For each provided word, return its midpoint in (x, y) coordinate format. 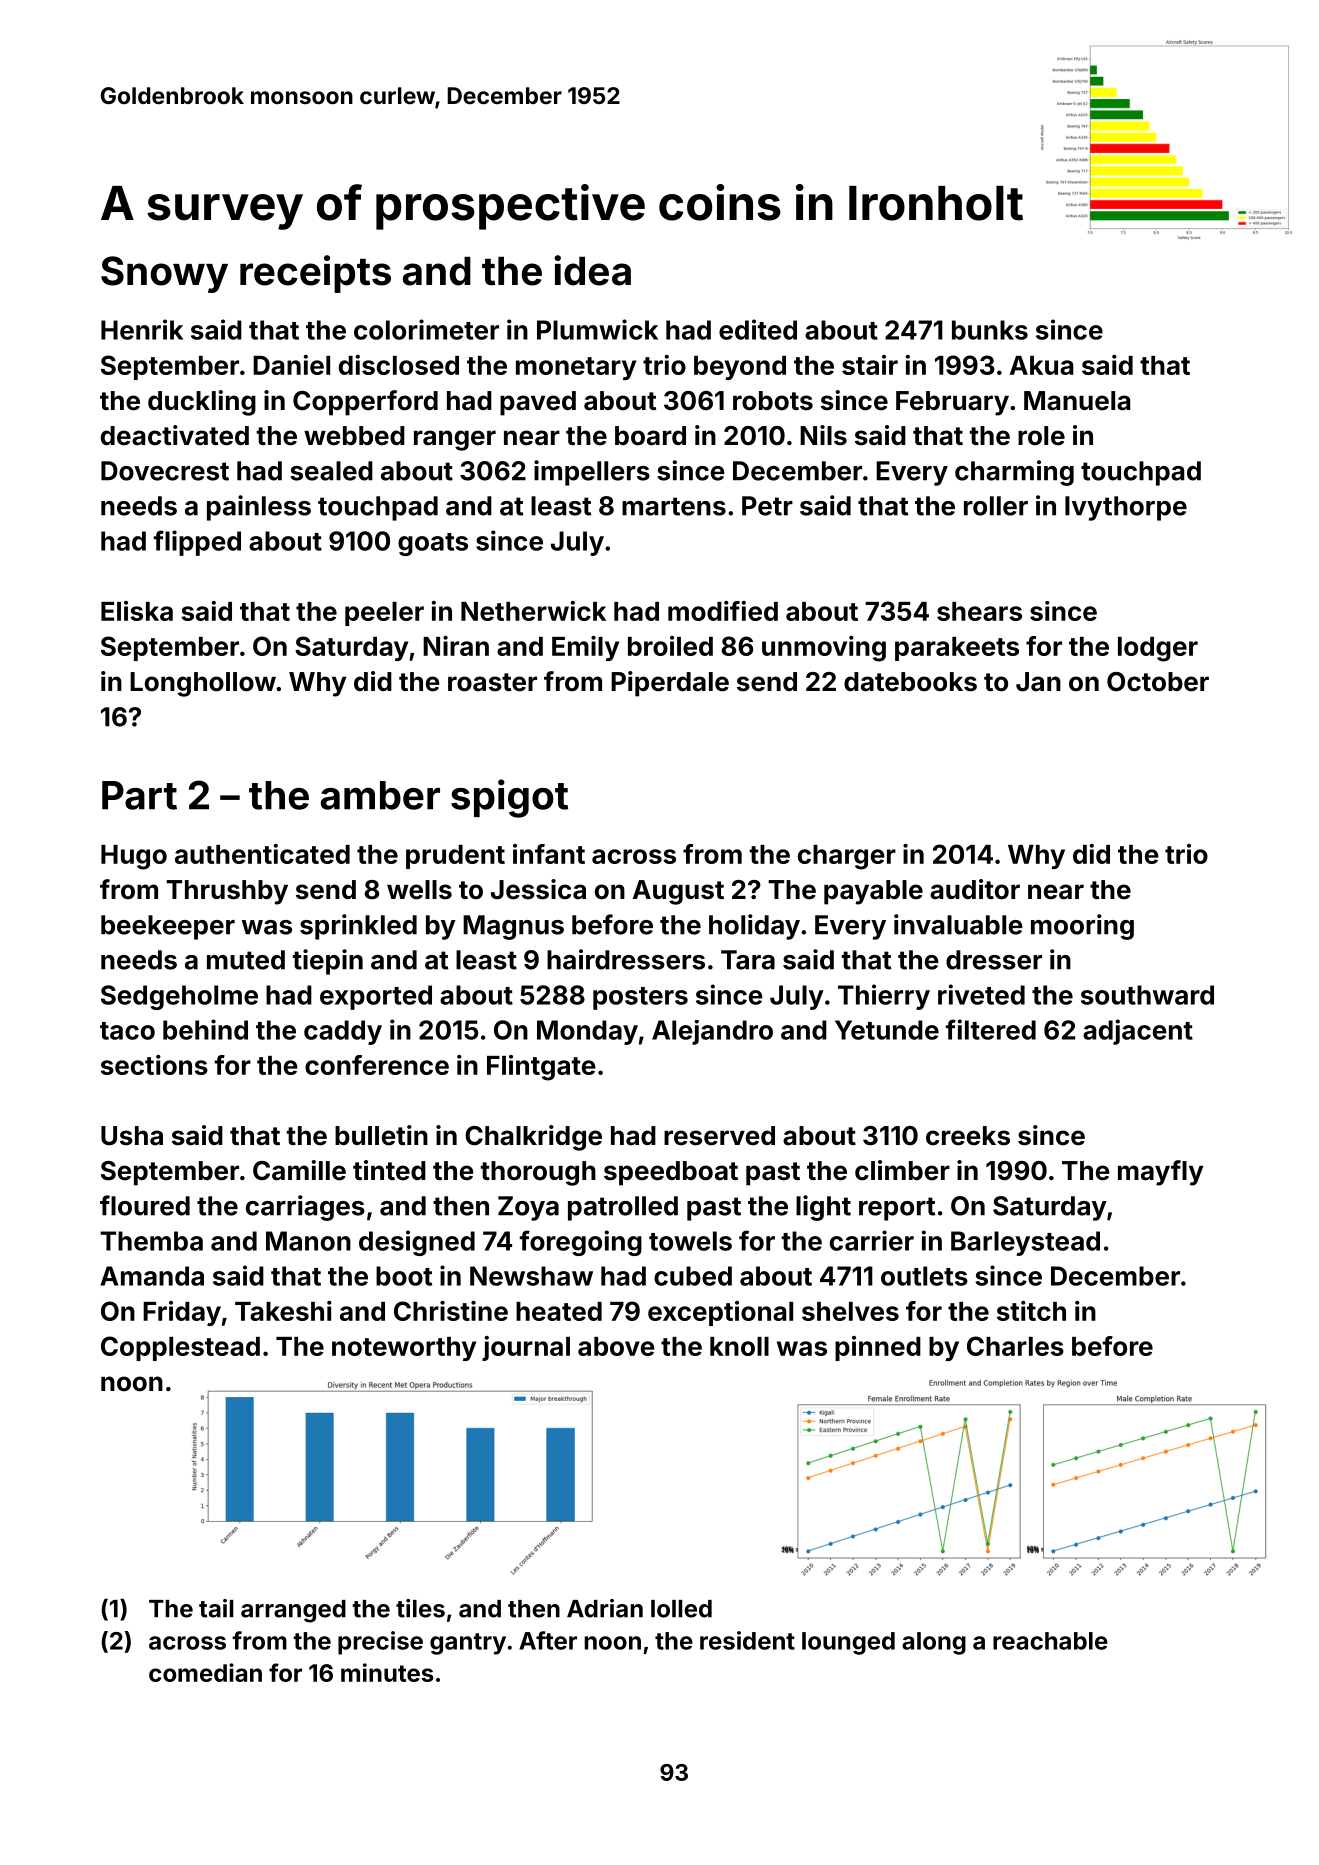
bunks (990, 330)
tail (216, 1608)
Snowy (164, 274)
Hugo (134, 857)
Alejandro (712, 1032)
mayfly (1161, 1173)
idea (592, 270)
